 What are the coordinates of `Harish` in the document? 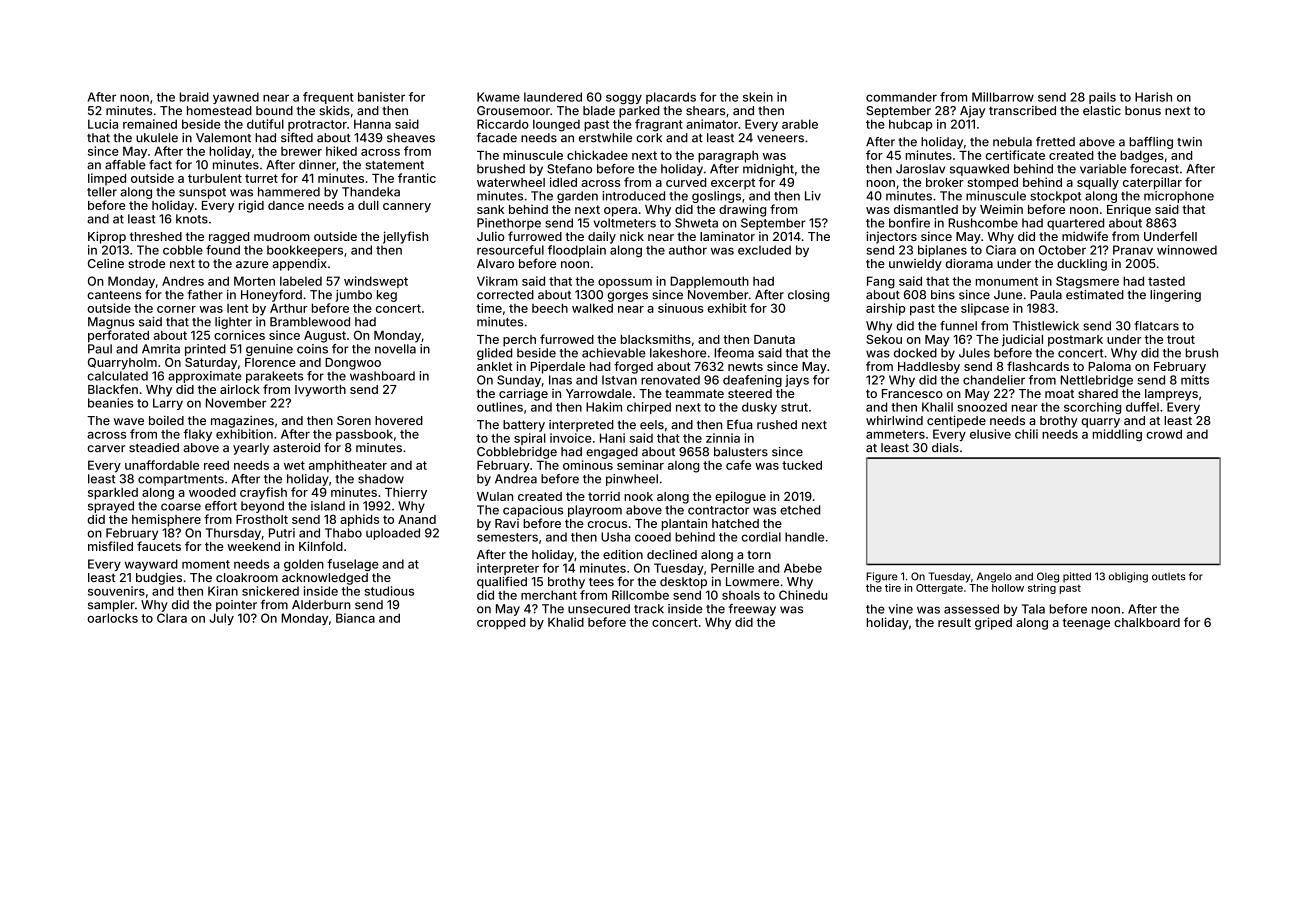 It's located at (1153, 97).
